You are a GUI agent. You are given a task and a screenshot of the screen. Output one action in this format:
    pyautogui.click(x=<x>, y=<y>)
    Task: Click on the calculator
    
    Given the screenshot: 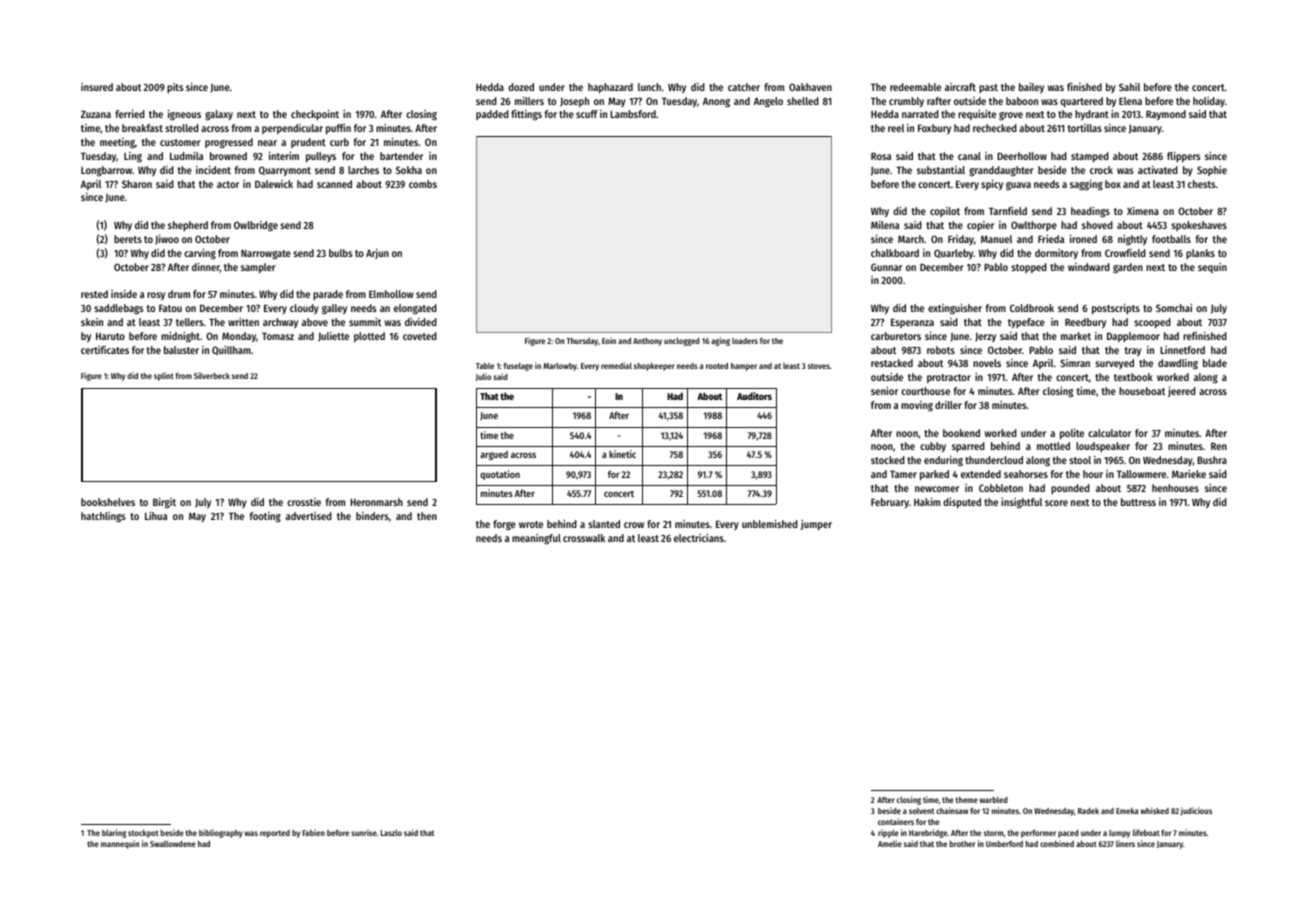 What is the action you would take?
    pyautogui.click(x=1109, y=433)
